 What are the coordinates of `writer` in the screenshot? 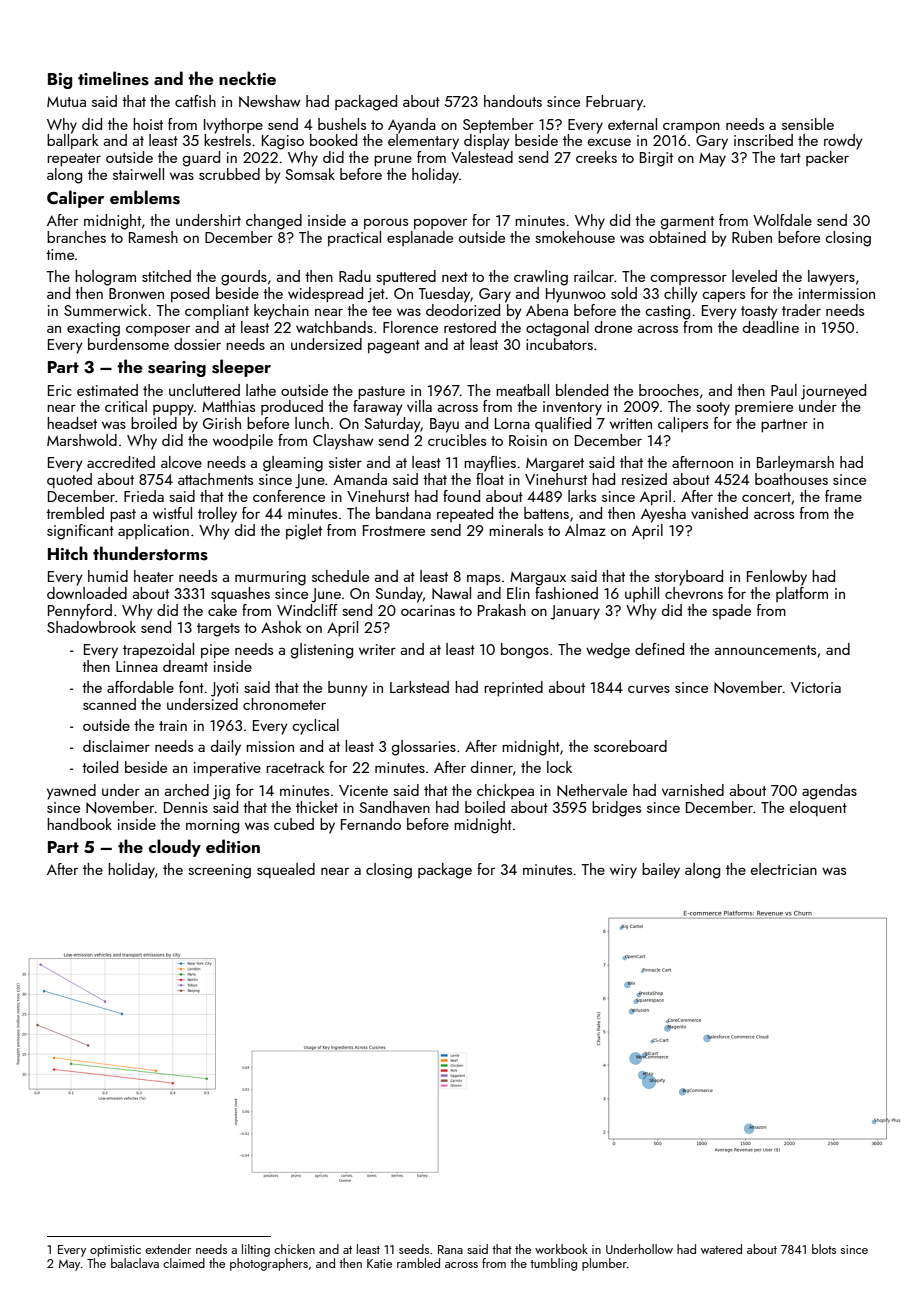 It's located at (377, 649).
